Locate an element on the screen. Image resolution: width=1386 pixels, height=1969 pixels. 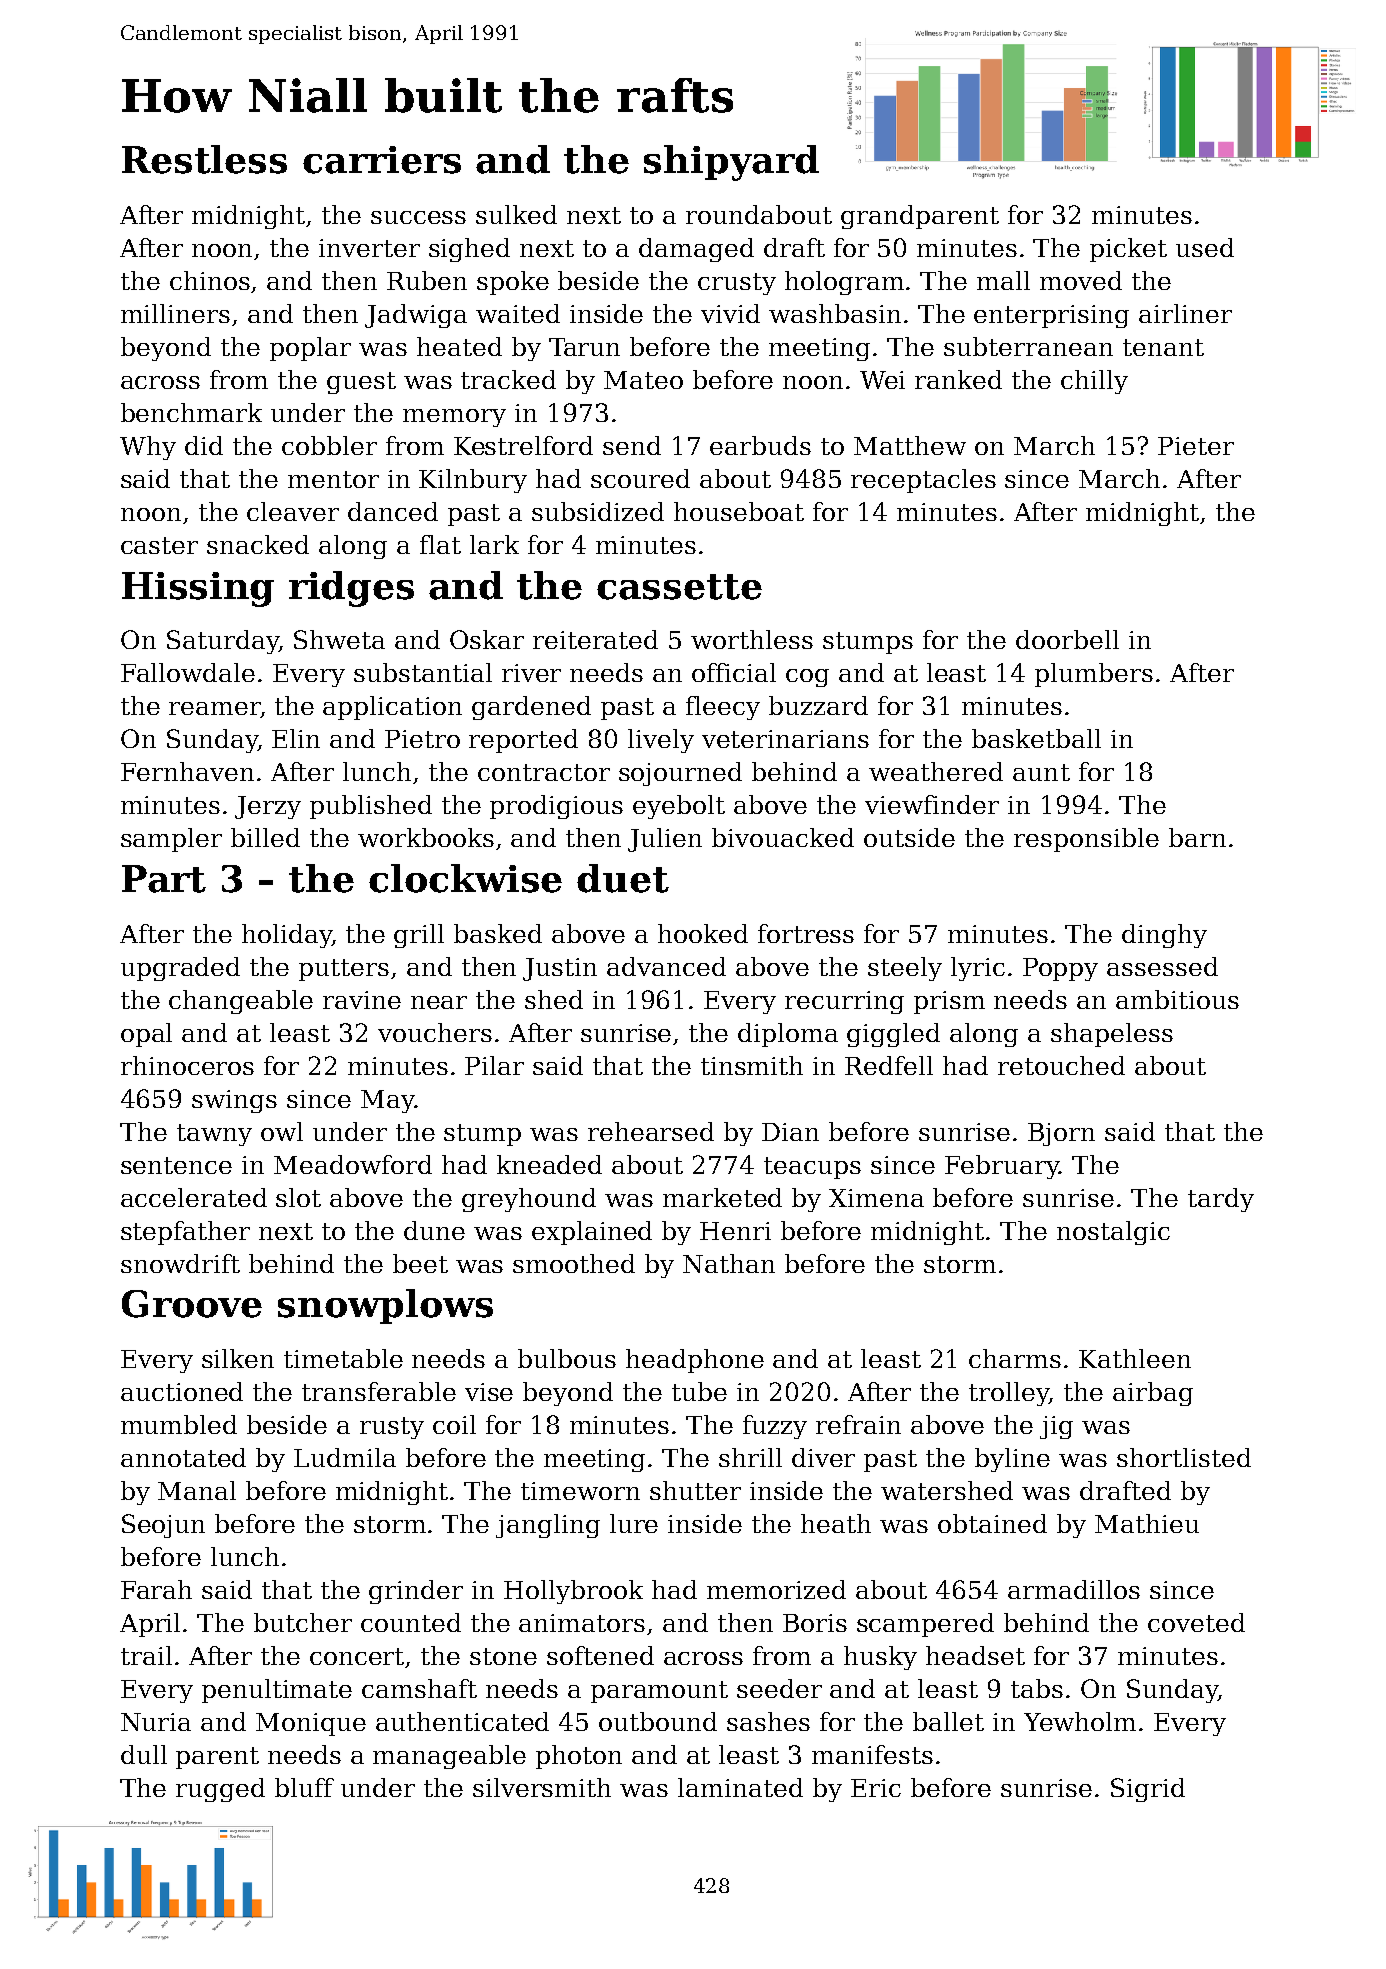
milliners is located at coordinates (175, 313).
